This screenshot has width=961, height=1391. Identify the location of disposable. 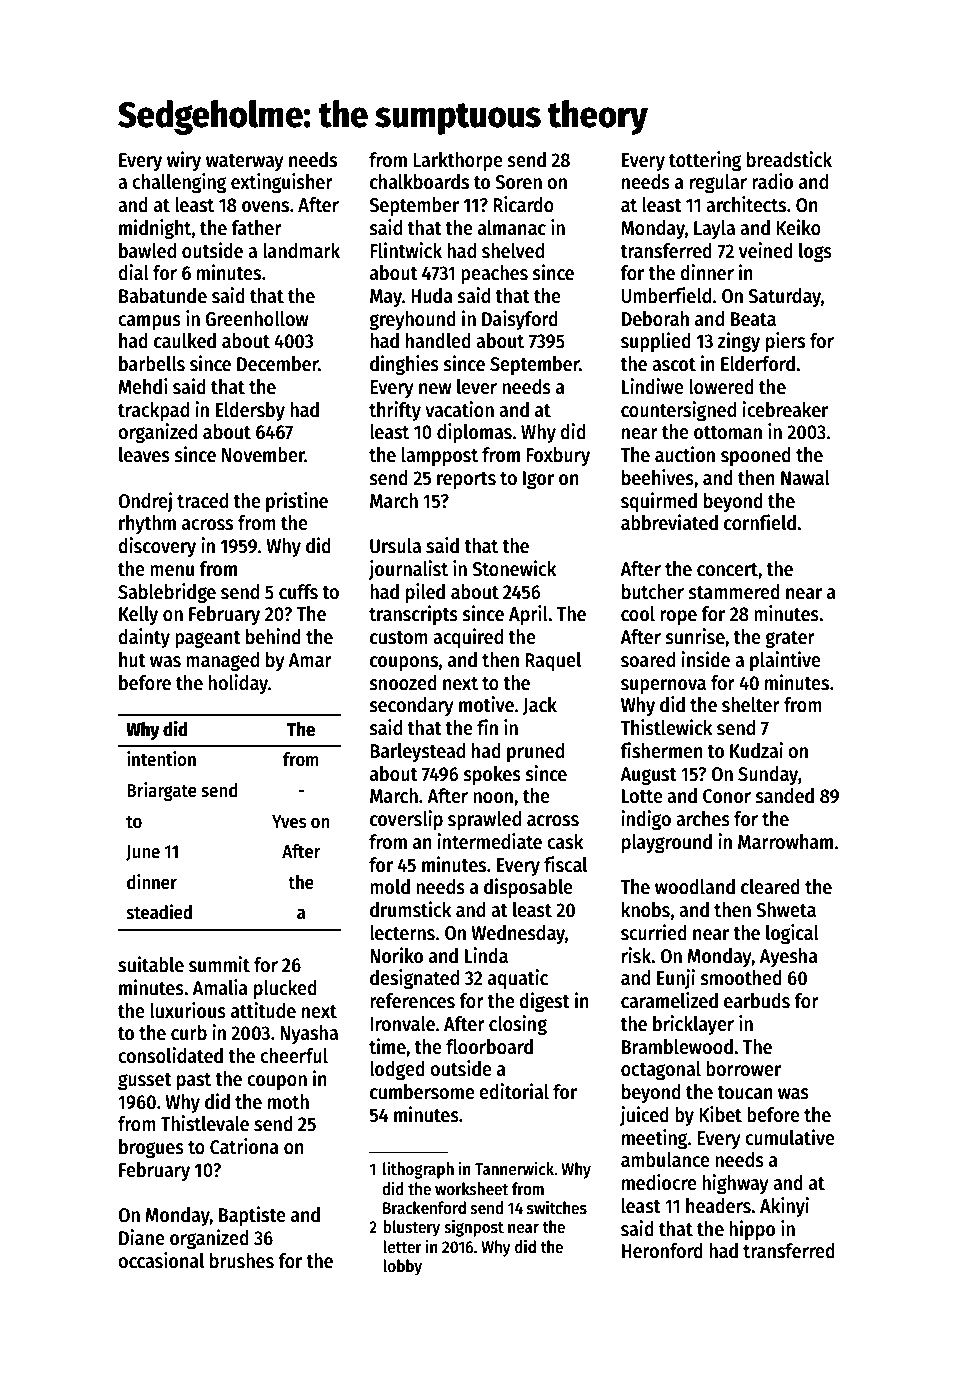
(528, 888).
